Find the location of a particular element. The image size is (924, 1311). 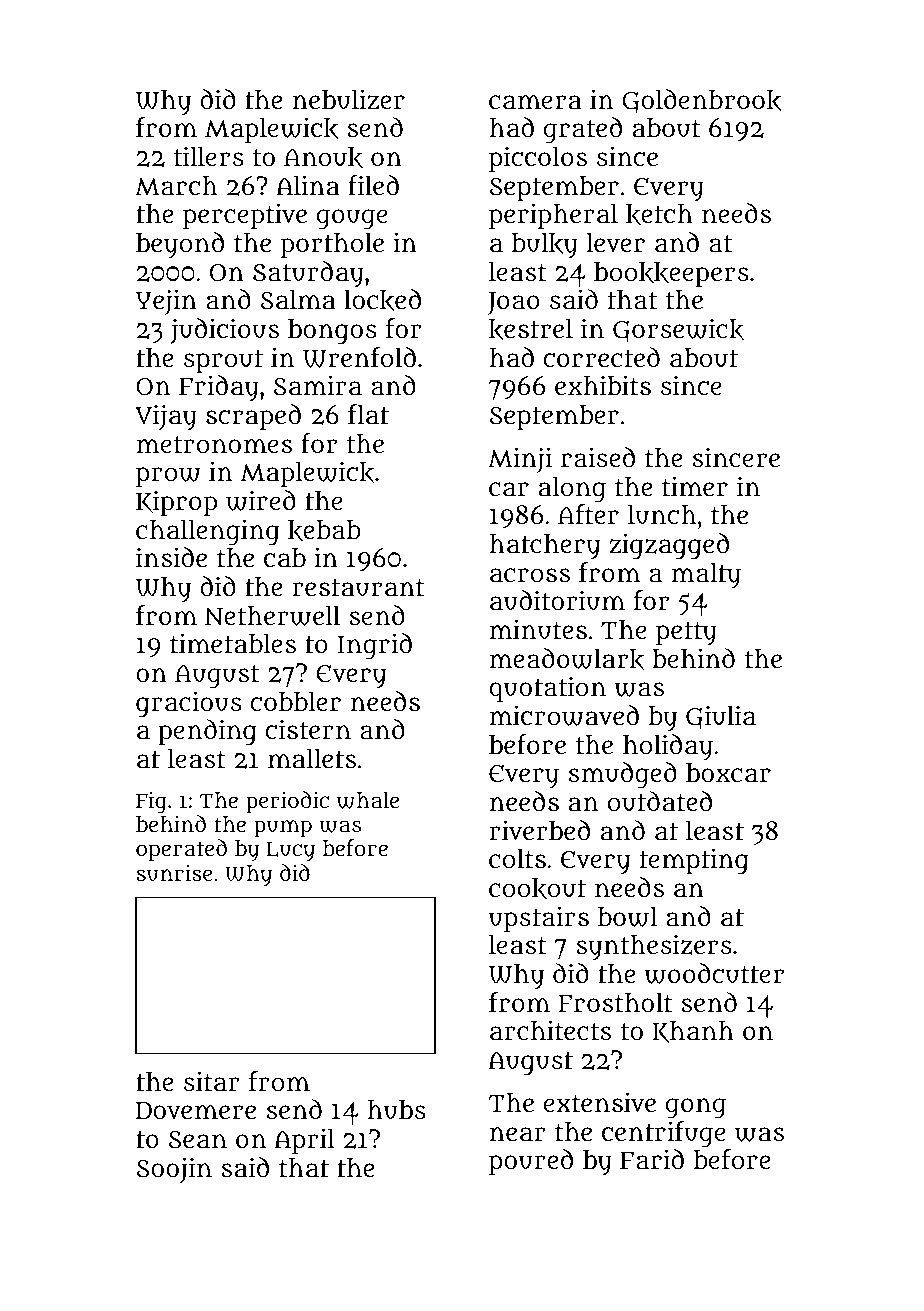

March is located at coordinates (176, 186).
